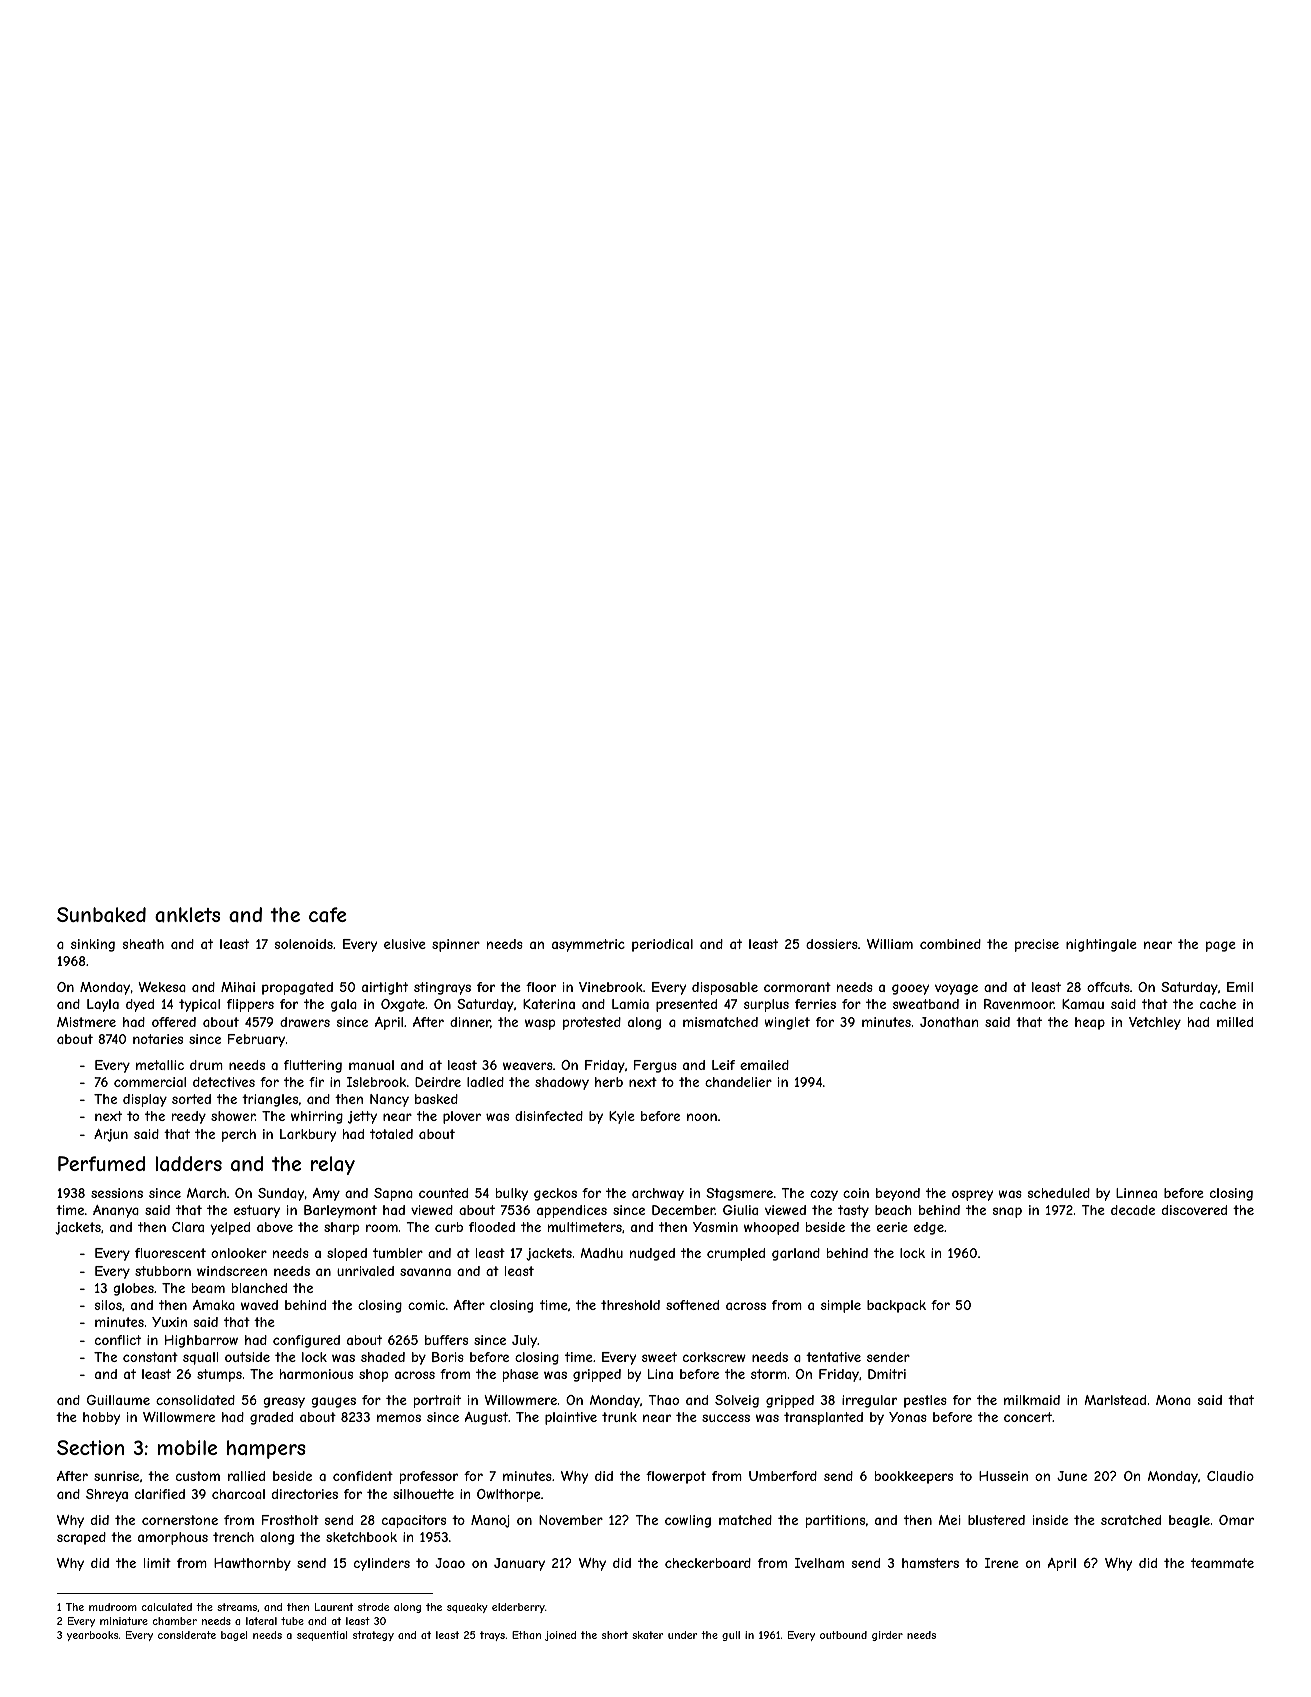 Image resolution: width=1311 pixels, height=1697 pixels. What do you see at coordinates (555, 1194) in the screenshot?
I see `geckos` at bounding box center [555, 1194].
